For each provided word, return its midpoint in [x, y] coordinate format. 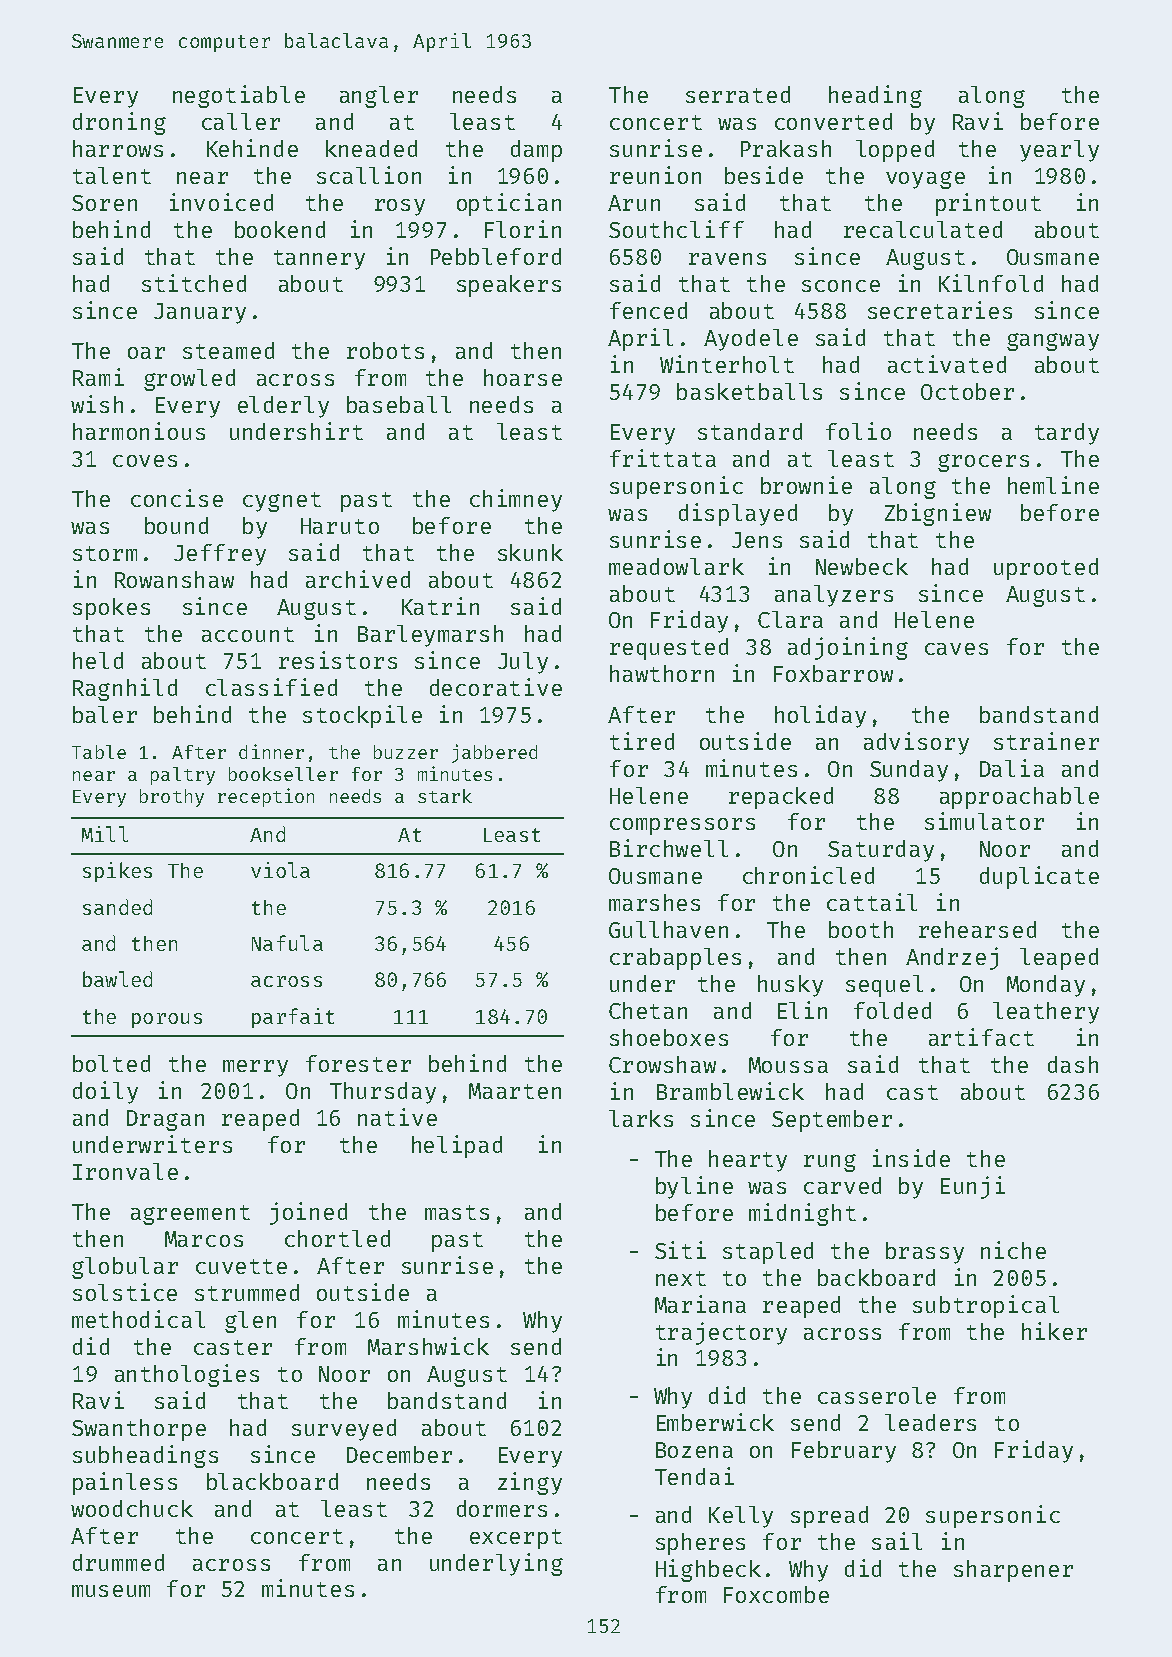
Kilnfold [991, 283]
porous [167, 1020]
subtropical [986, 1306]
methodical [138, 1319]
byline [694, 1187]
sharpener [1013, 1571]
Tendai [694, 1476]
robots [385, 350]
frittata [663, 458]
